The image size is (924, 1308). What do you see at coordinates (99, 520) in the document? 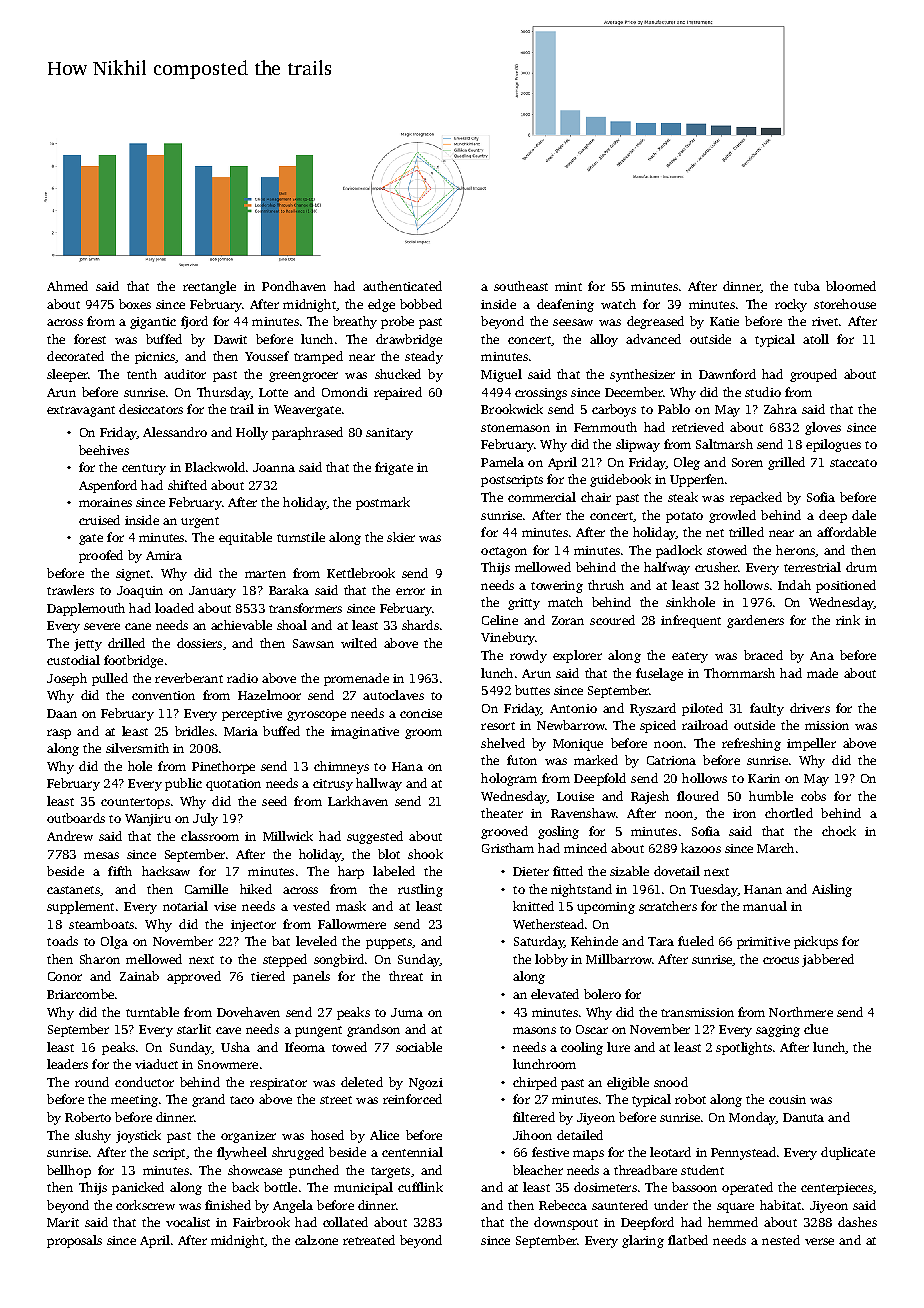
I see `cruised` at bounding box center [99, 520].
